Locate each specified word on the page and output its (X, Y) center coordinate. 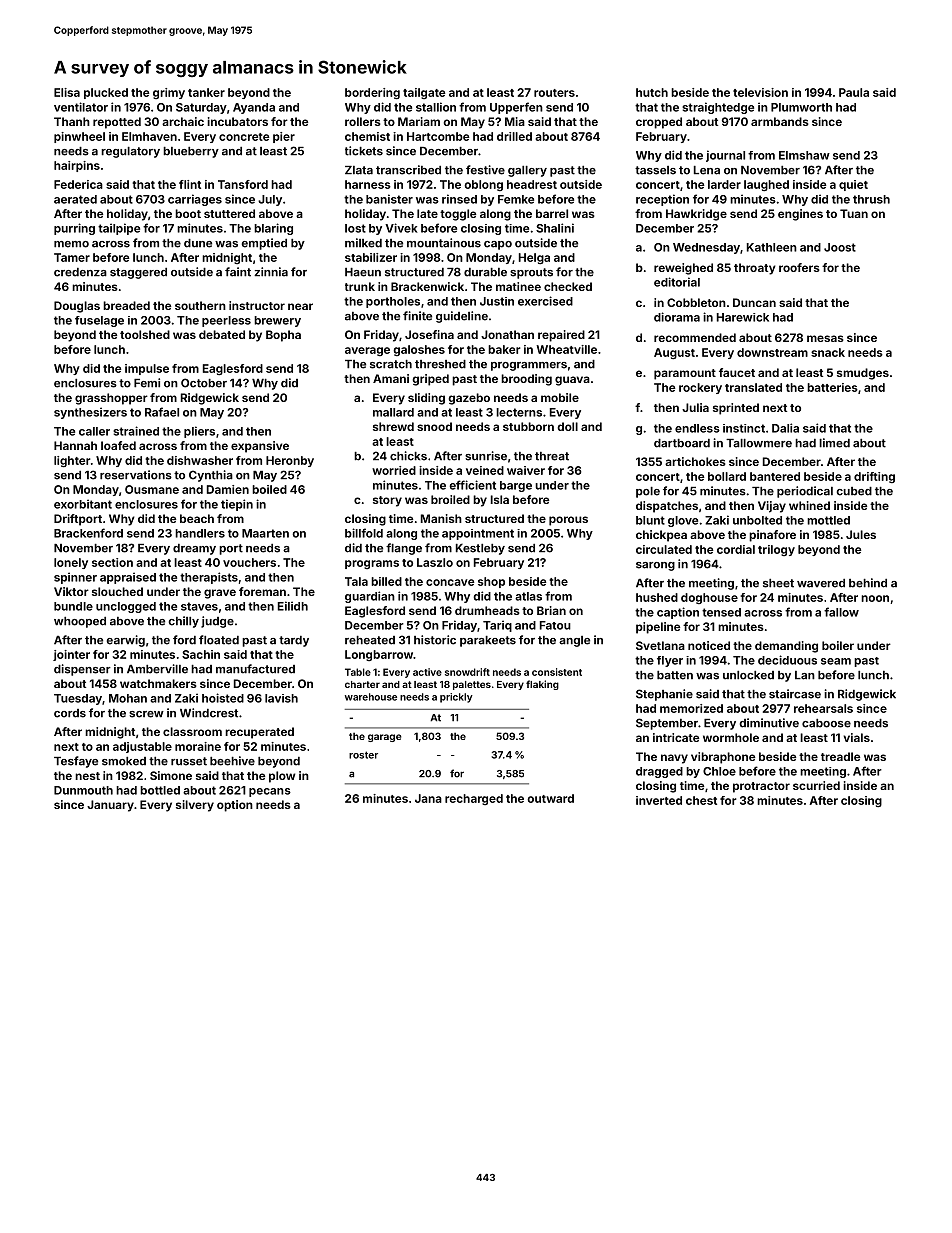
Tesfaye (76, 762)
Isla (500, 499)
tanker (206, 92)
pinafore (772, 536)
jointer (71, 655)
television (760, 92)
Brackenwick (427, 286)
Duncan (754, 302)
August (674, 354)
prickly (456, 698)
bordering (372, 94)
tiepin (237, 505)
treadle (840, 756)
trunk (360, 286)
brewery (277, 321)
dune (198, 243)
